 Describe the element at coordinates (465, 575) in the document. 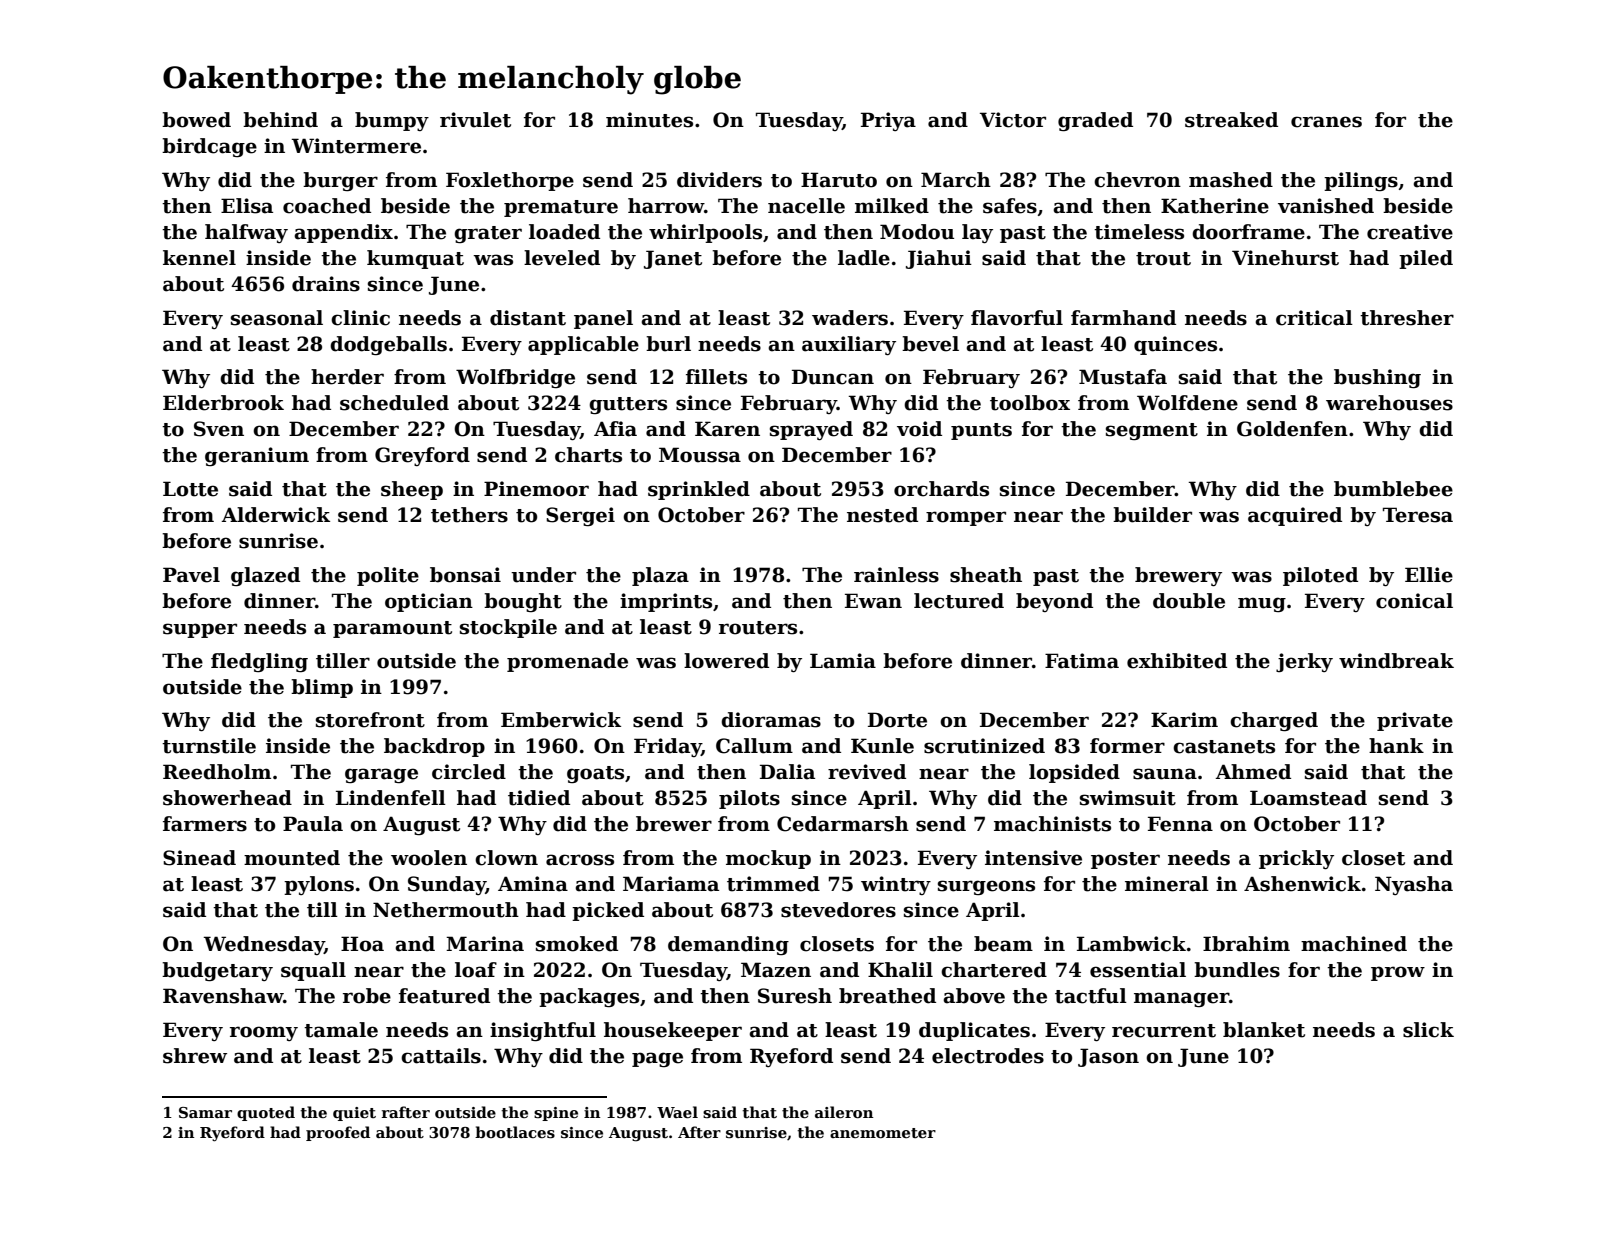

I see `bonsai` at that location.
